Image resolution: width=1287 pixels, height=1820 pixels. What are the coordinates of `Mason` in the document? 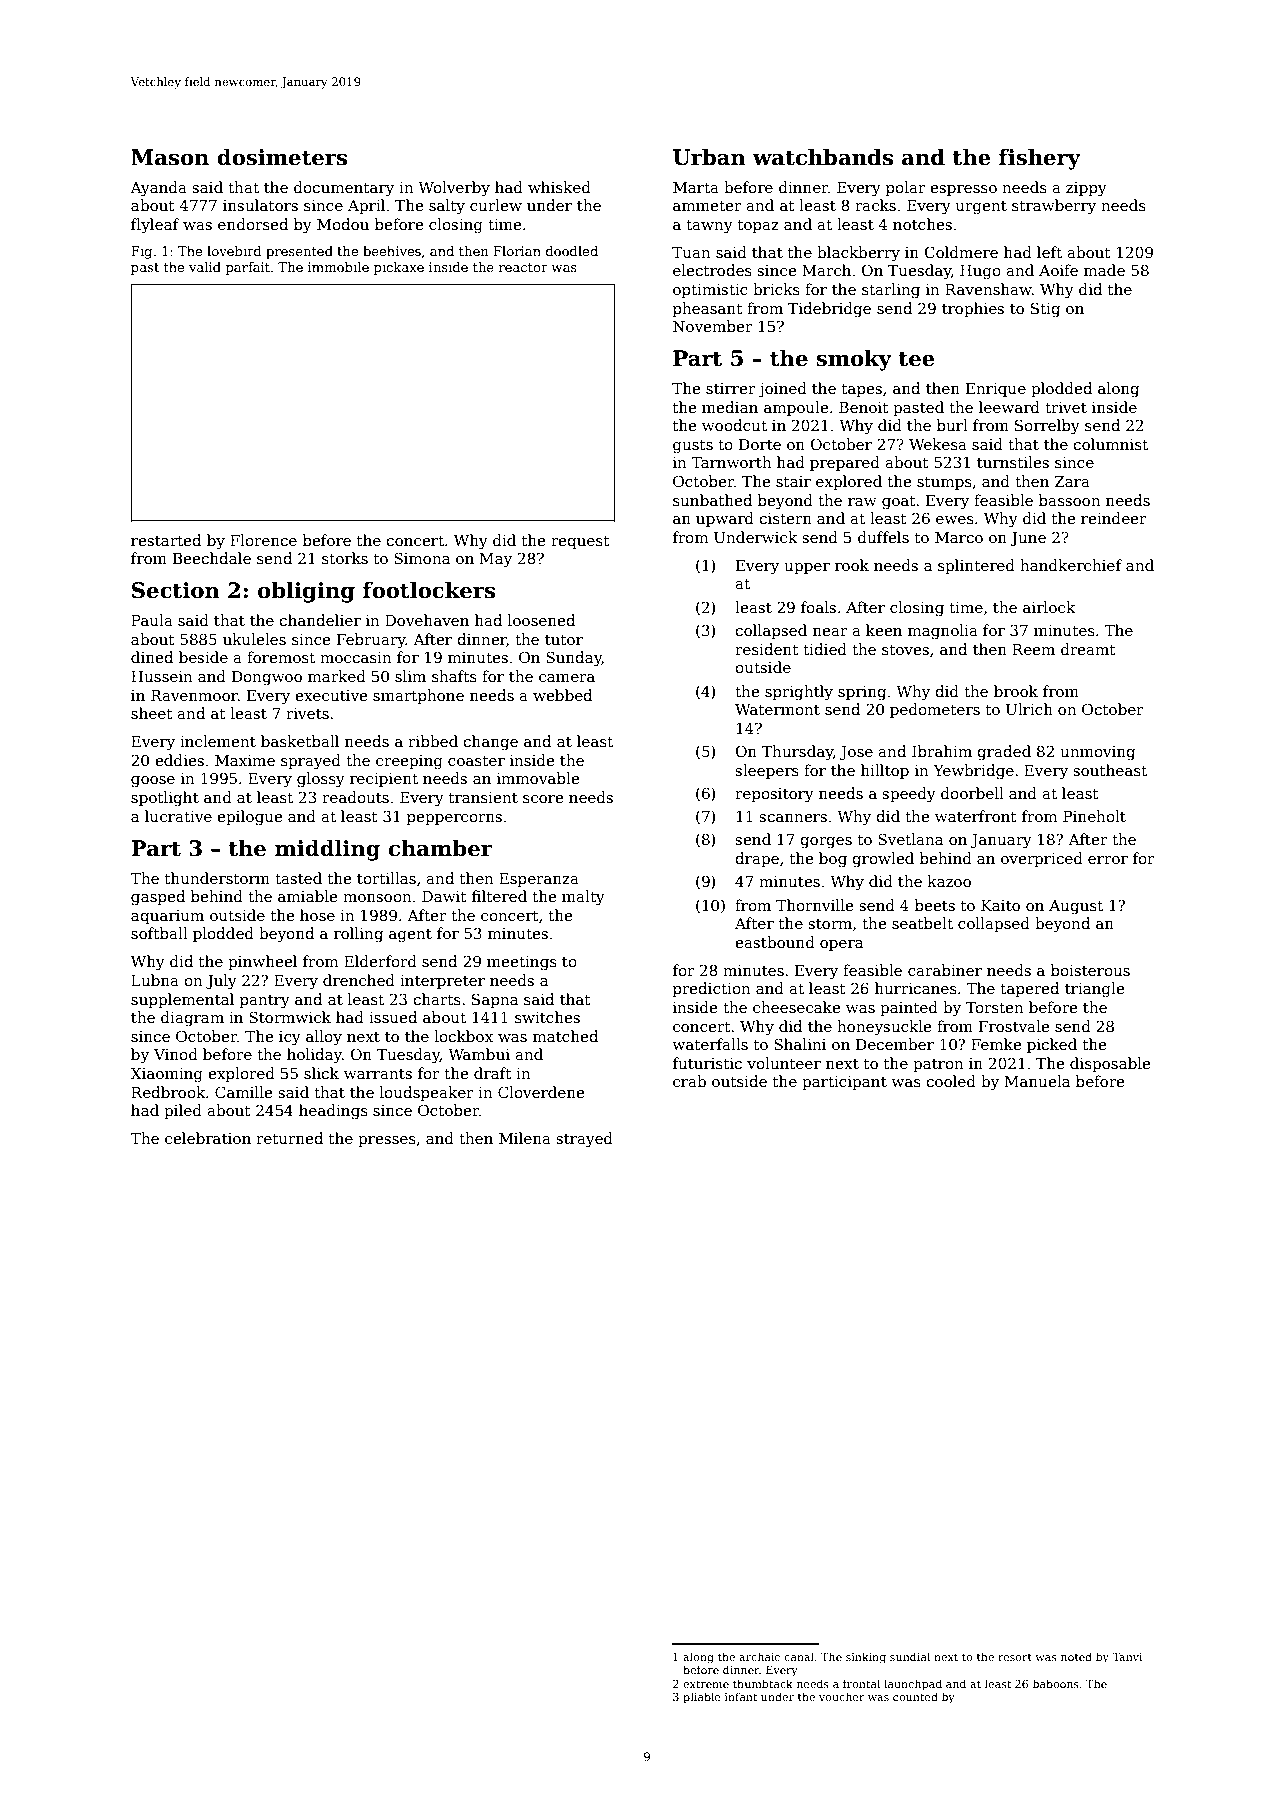 It's located at (170, 157).
